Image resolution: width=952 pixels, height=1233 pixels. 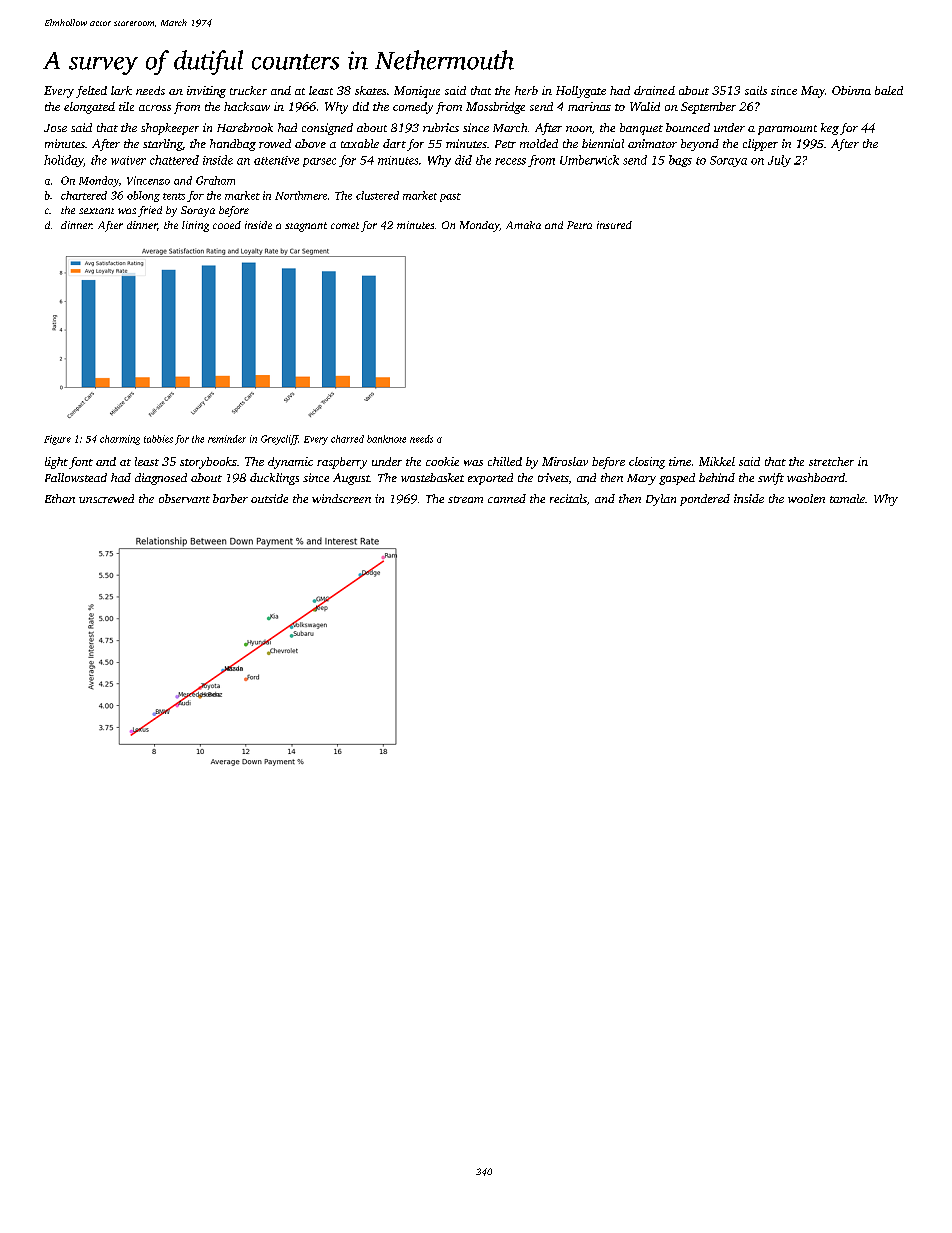 What do you see at coordinates (60, 498) in the image?
I see `Ethan` at bounding box center [60, 498].
